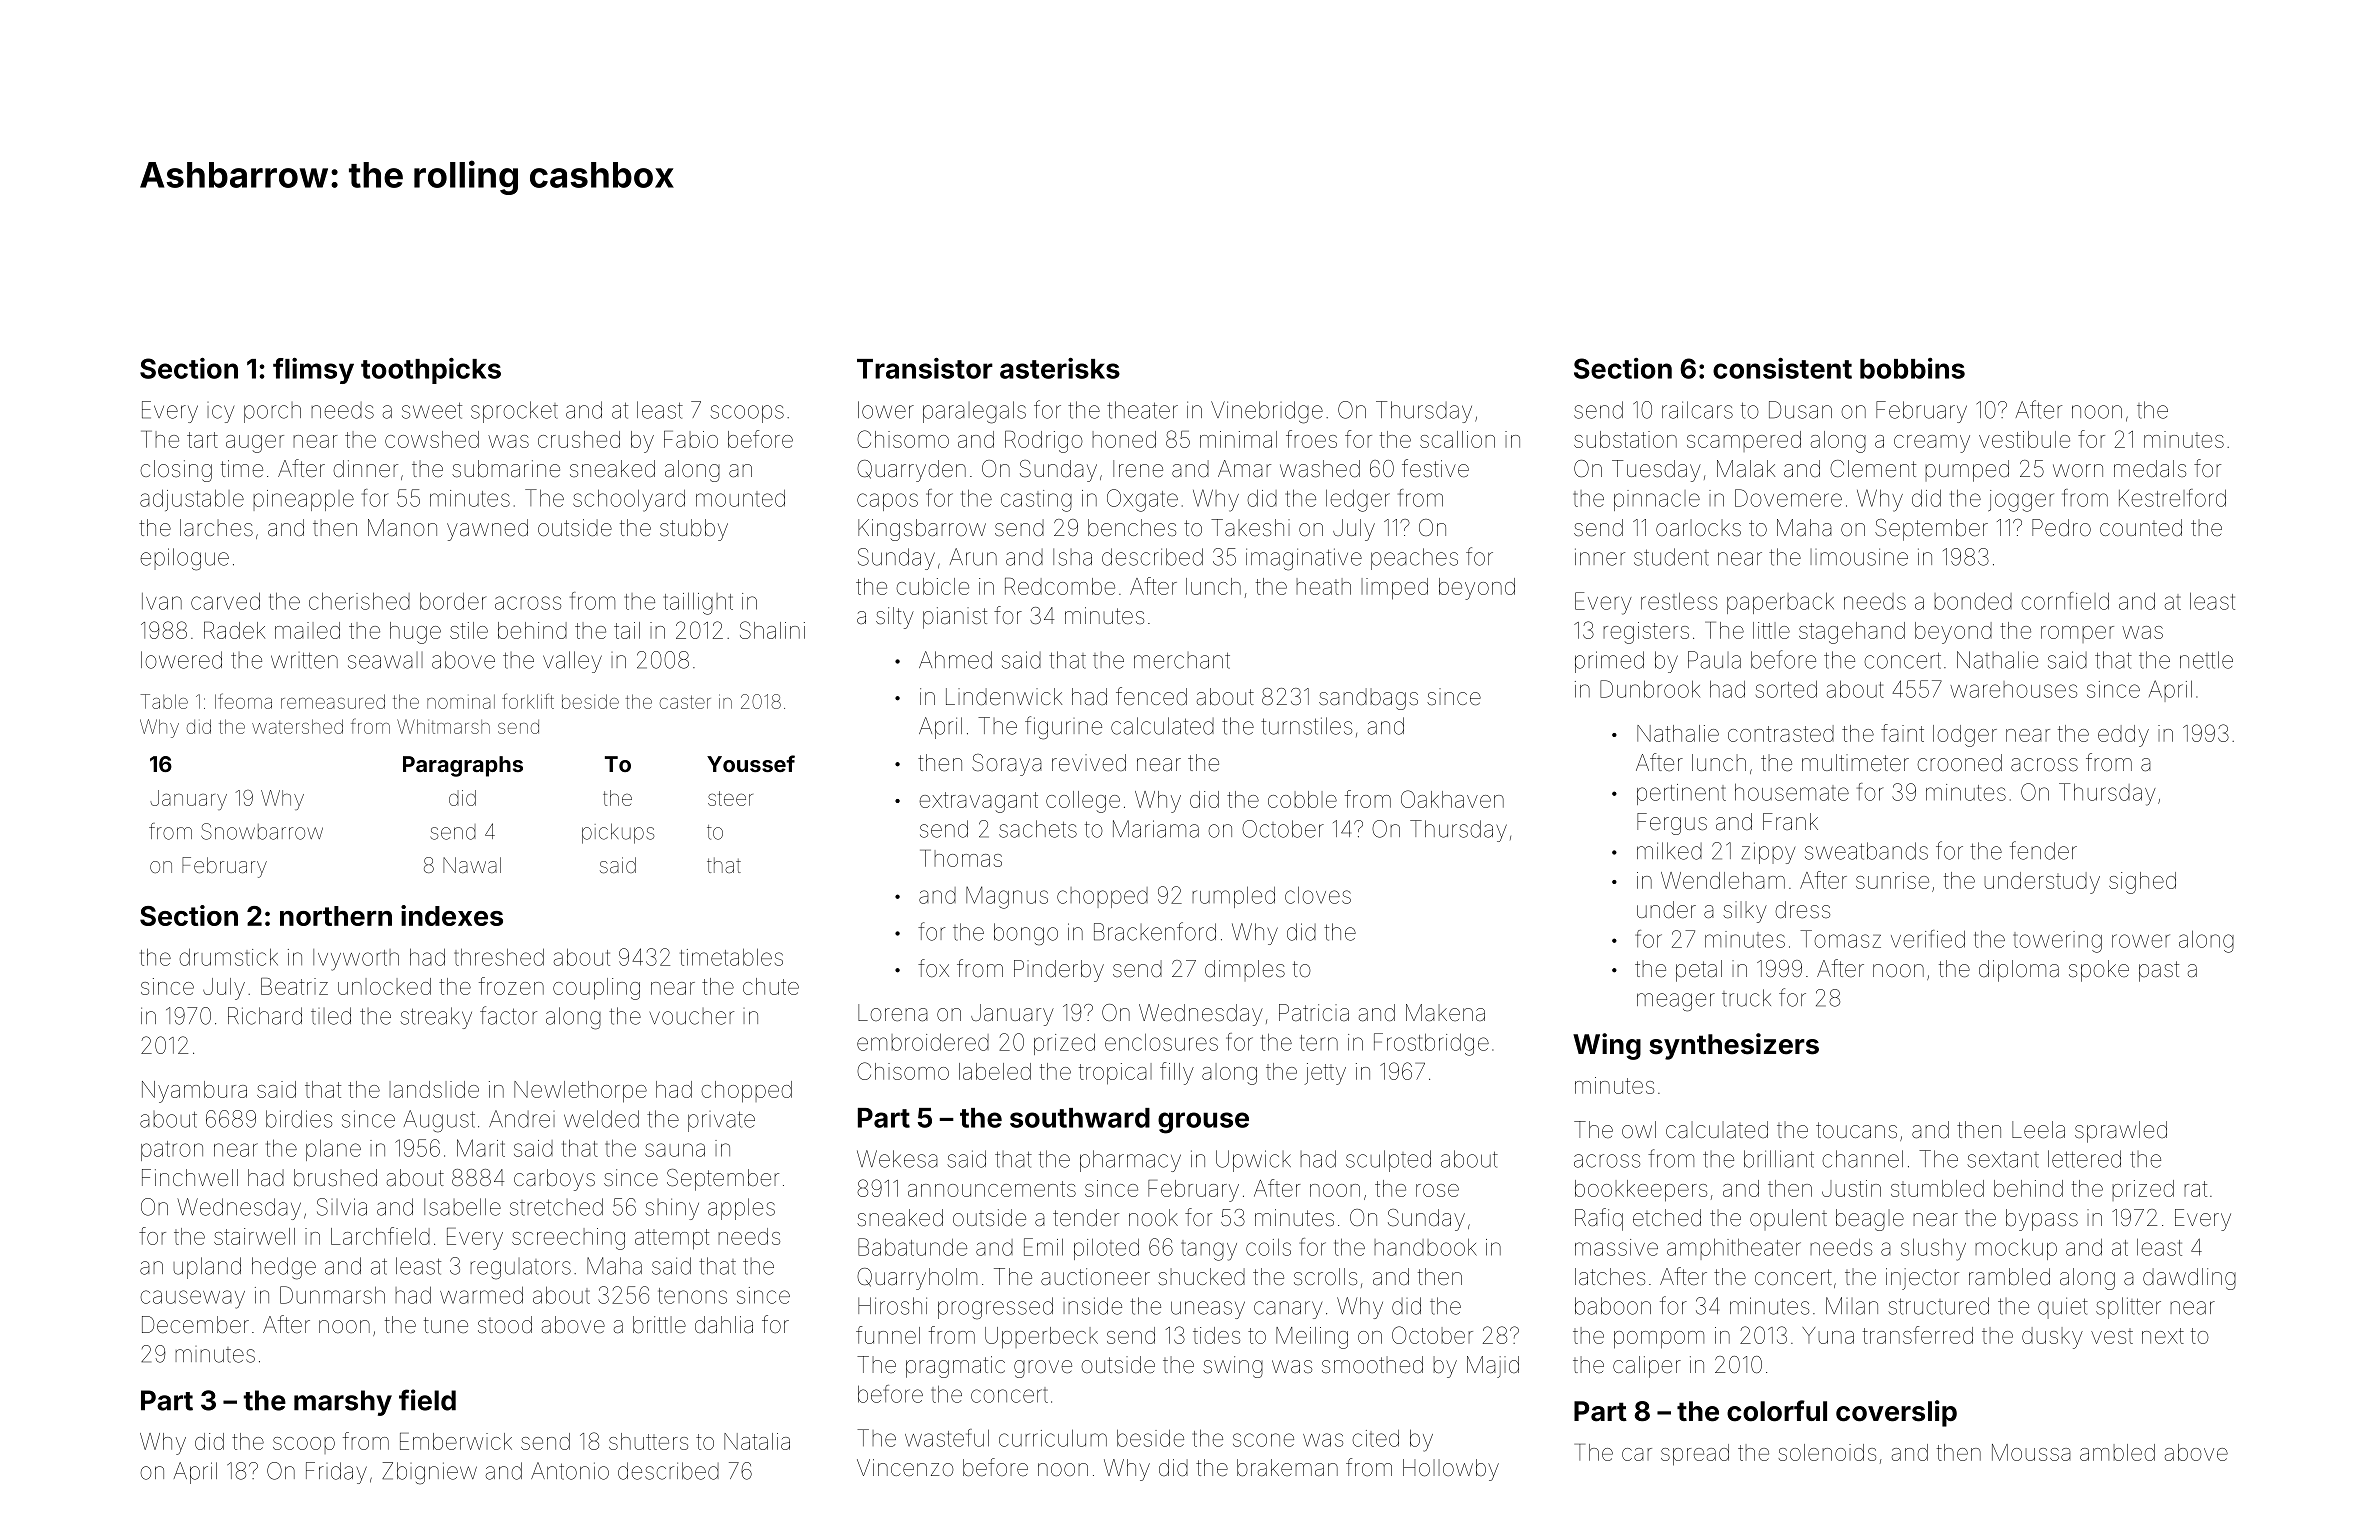 This image has height=1540, width=2380. Describe the element at coordinates (1060, 586) in the image. I see `Redcombe` at that location.
